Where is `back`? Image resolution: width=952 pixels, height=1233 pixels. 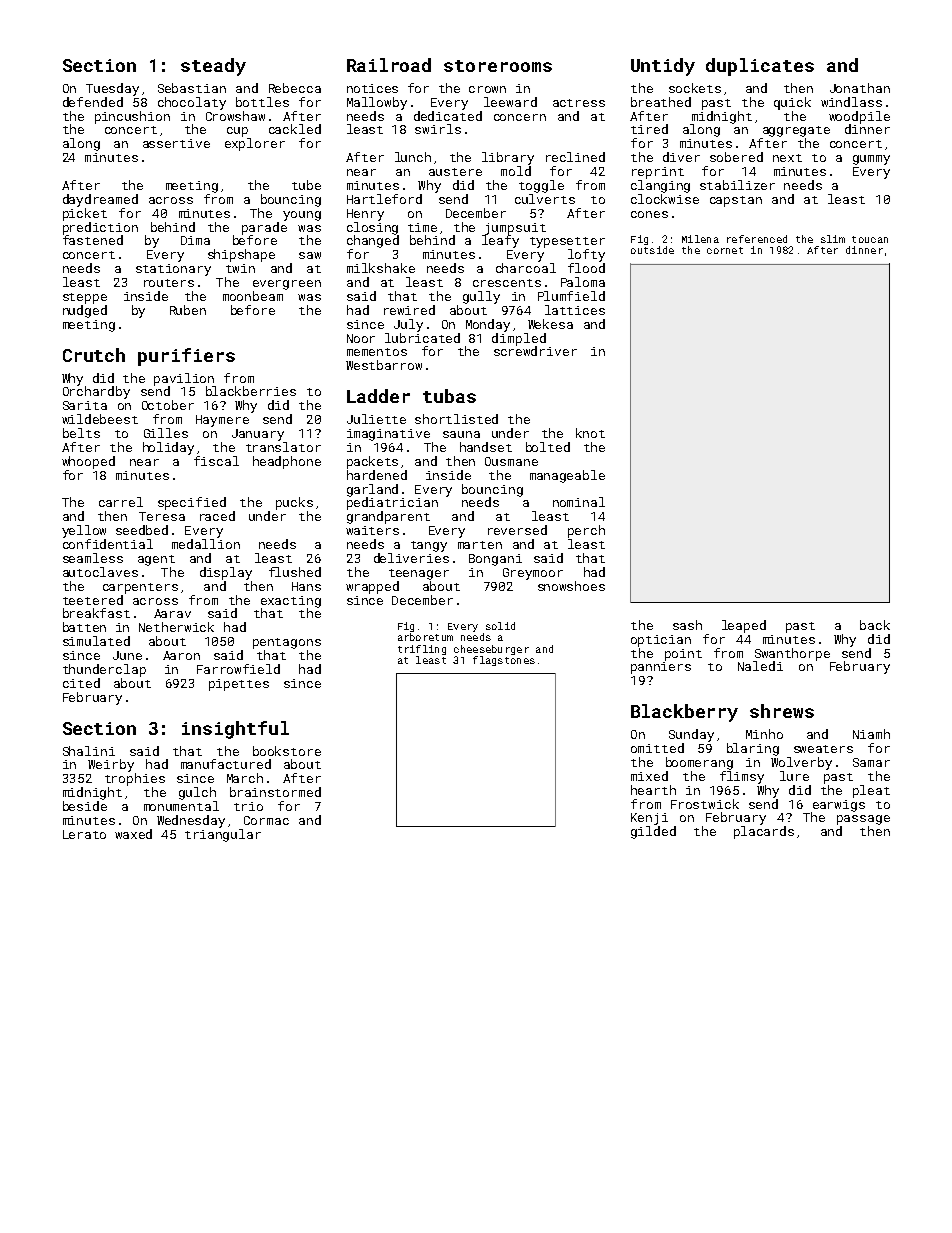
back is located at coordinates (875, 625).
